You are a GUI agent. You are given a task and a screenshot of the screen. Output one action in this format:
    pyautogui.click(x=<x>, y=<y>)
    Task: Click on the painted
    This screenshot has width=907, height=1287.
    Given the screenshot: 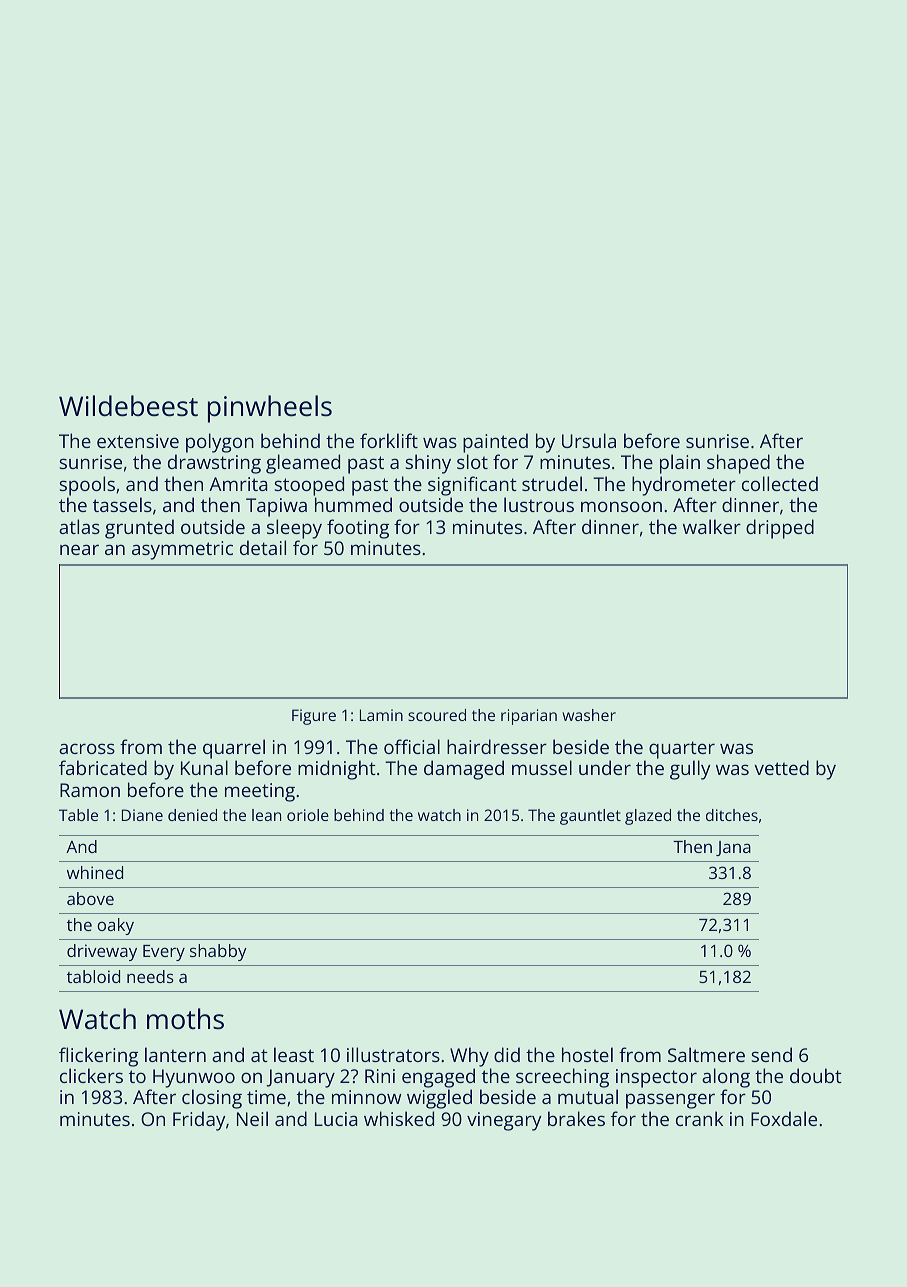 What is the action you would take?
    pyautogui.click(x=495, y=443)
